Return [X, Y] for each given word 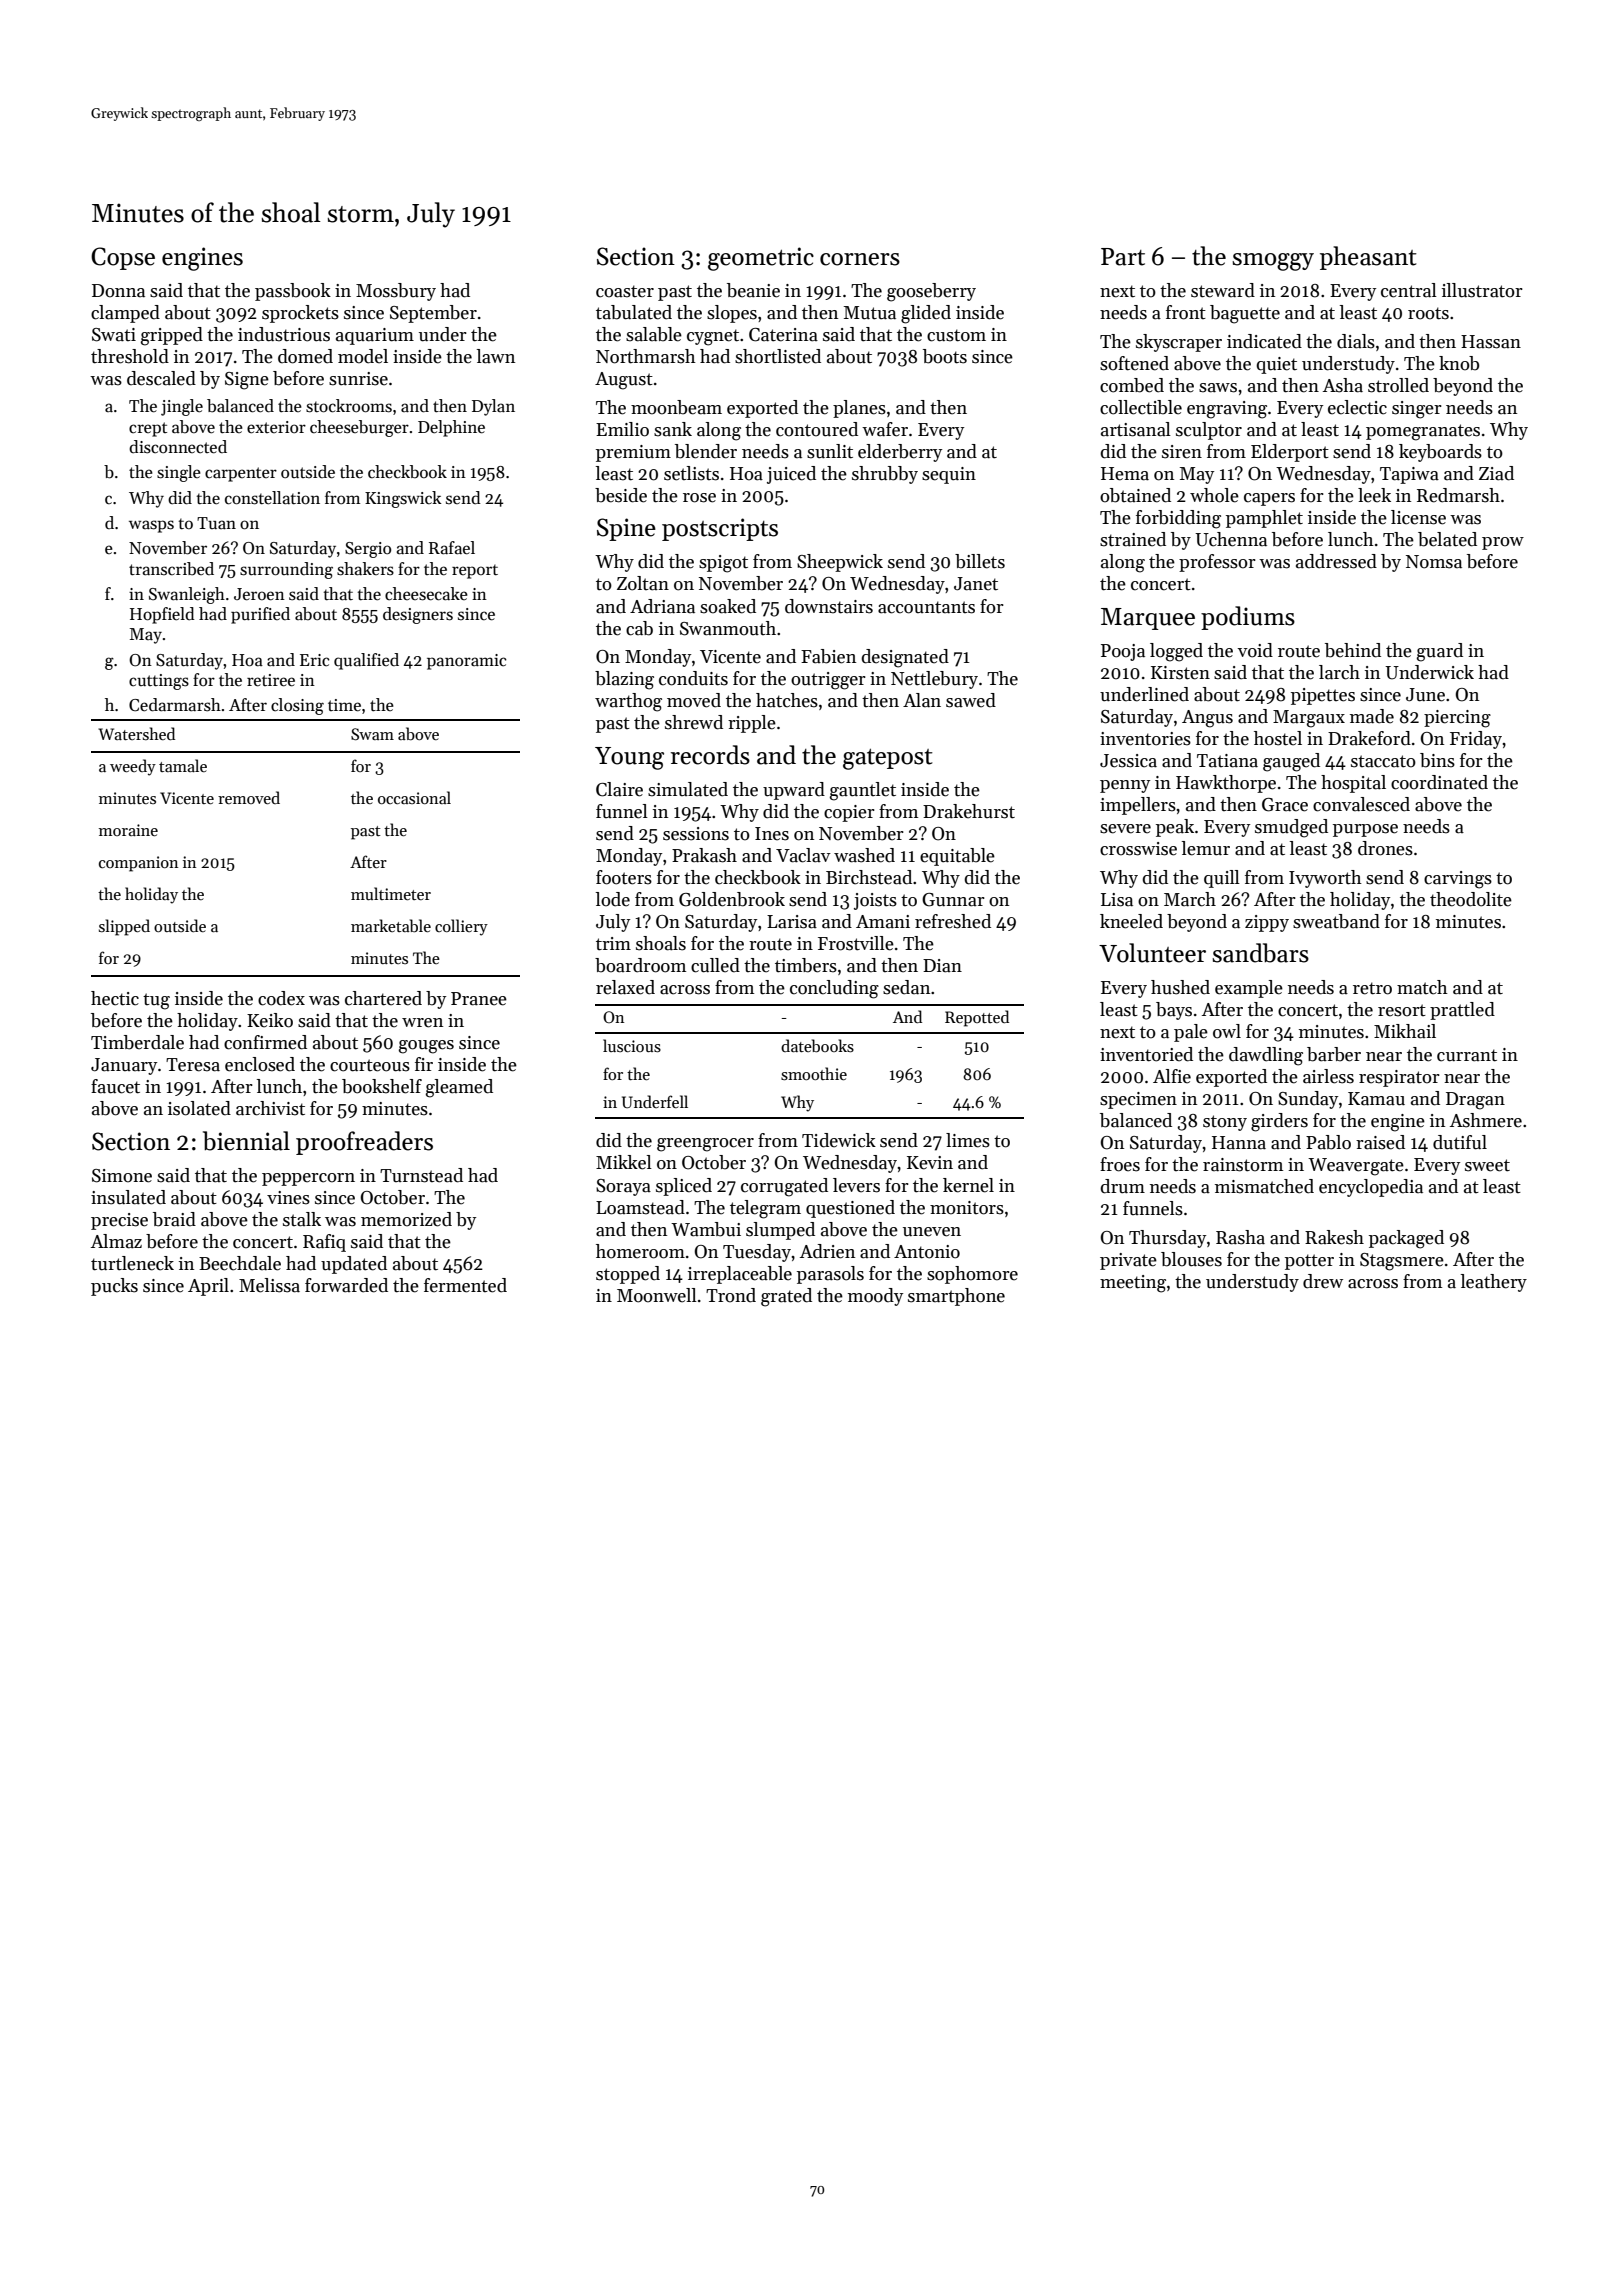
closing [297, 706]
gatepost [888, 759]
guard [1440, 652]
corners [860, 259]
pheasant [1368, 258]
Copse [123, 258]
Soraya [623, 1187]
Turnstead [421, 1175]
